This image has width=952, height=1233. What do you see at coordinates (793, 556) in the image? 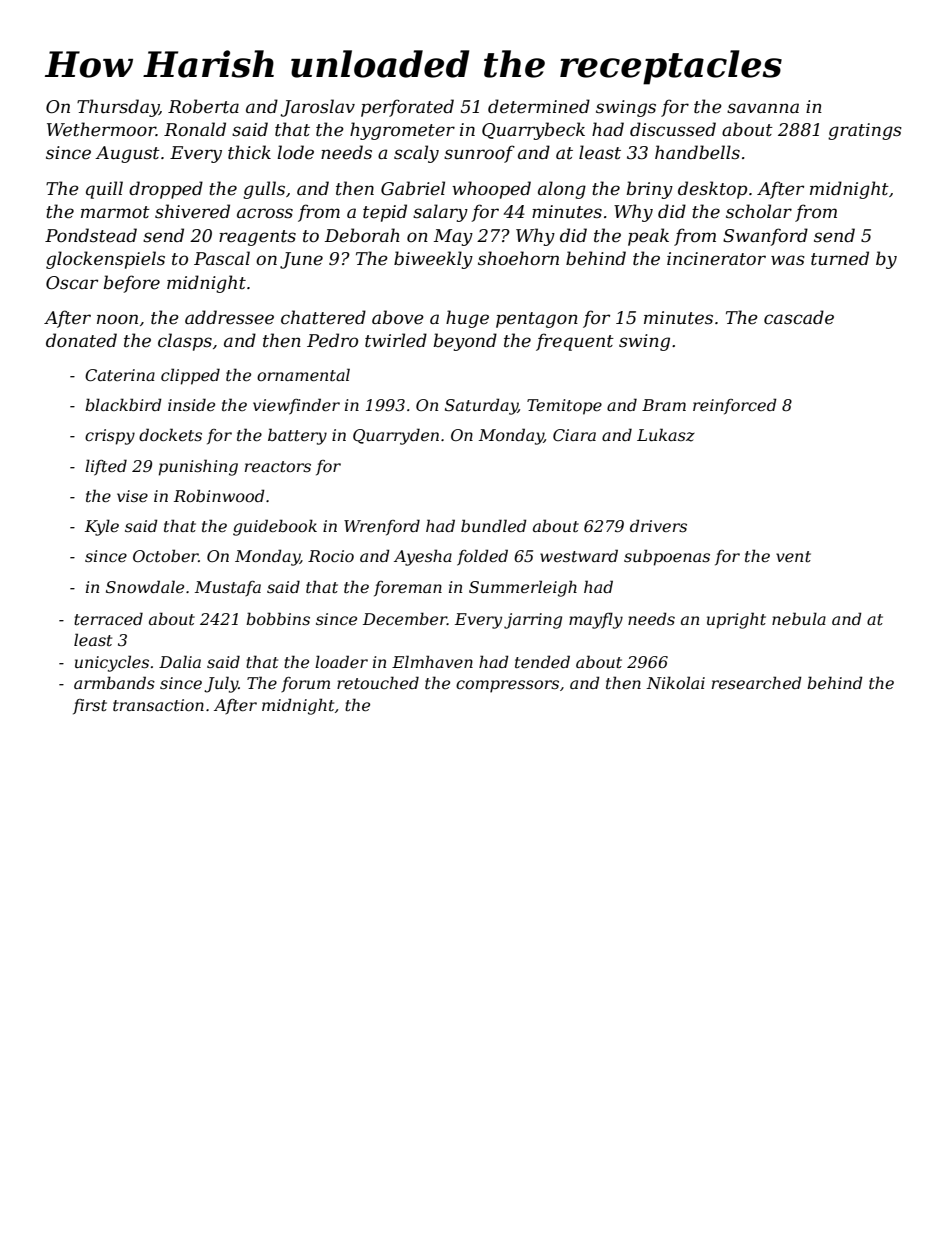
I see `vent` at bounding box center [793, 556].
